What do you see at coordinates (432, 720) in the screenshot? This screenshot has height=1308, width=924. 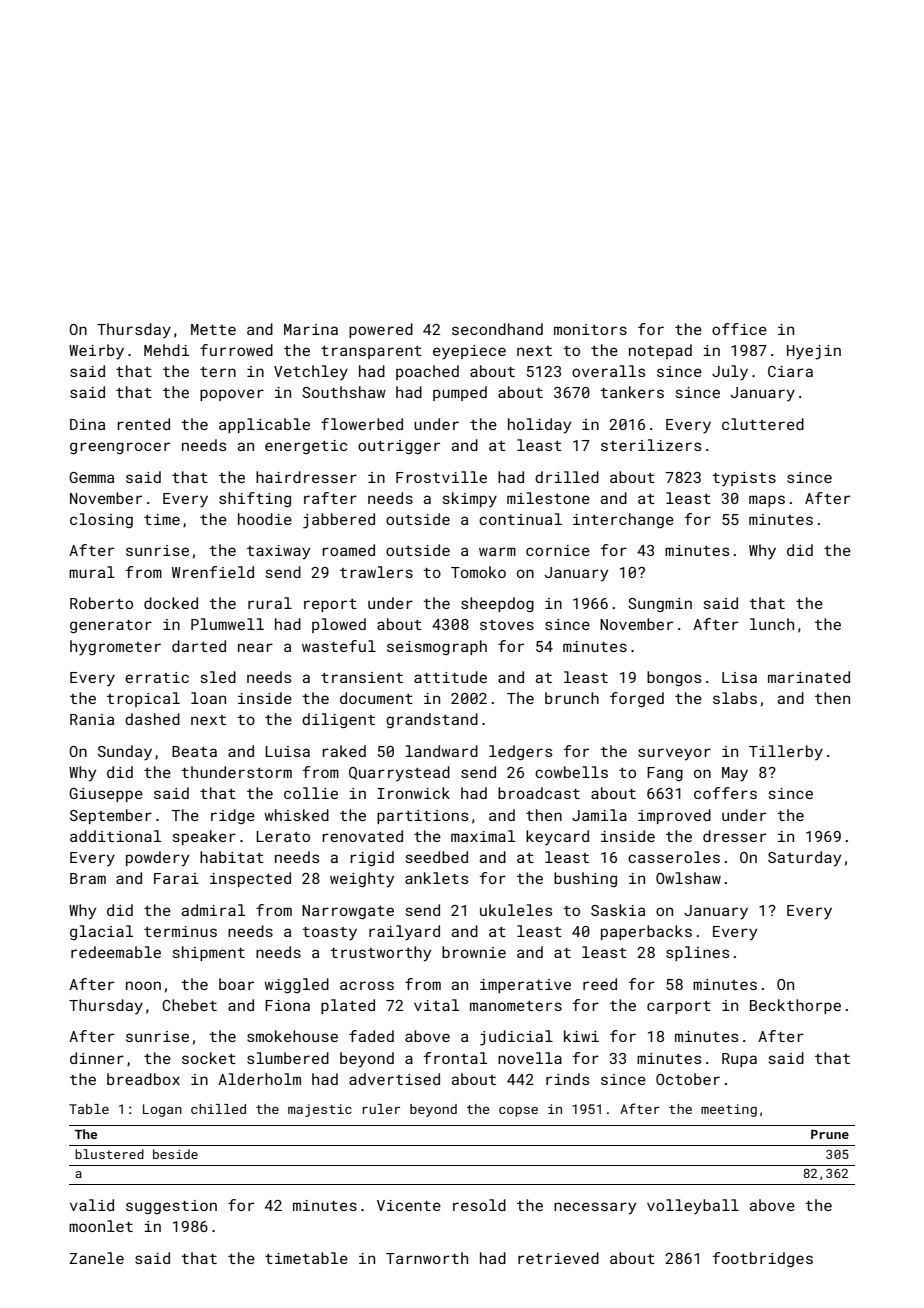 I see `grandstand` at bounding box center [432, 720].
